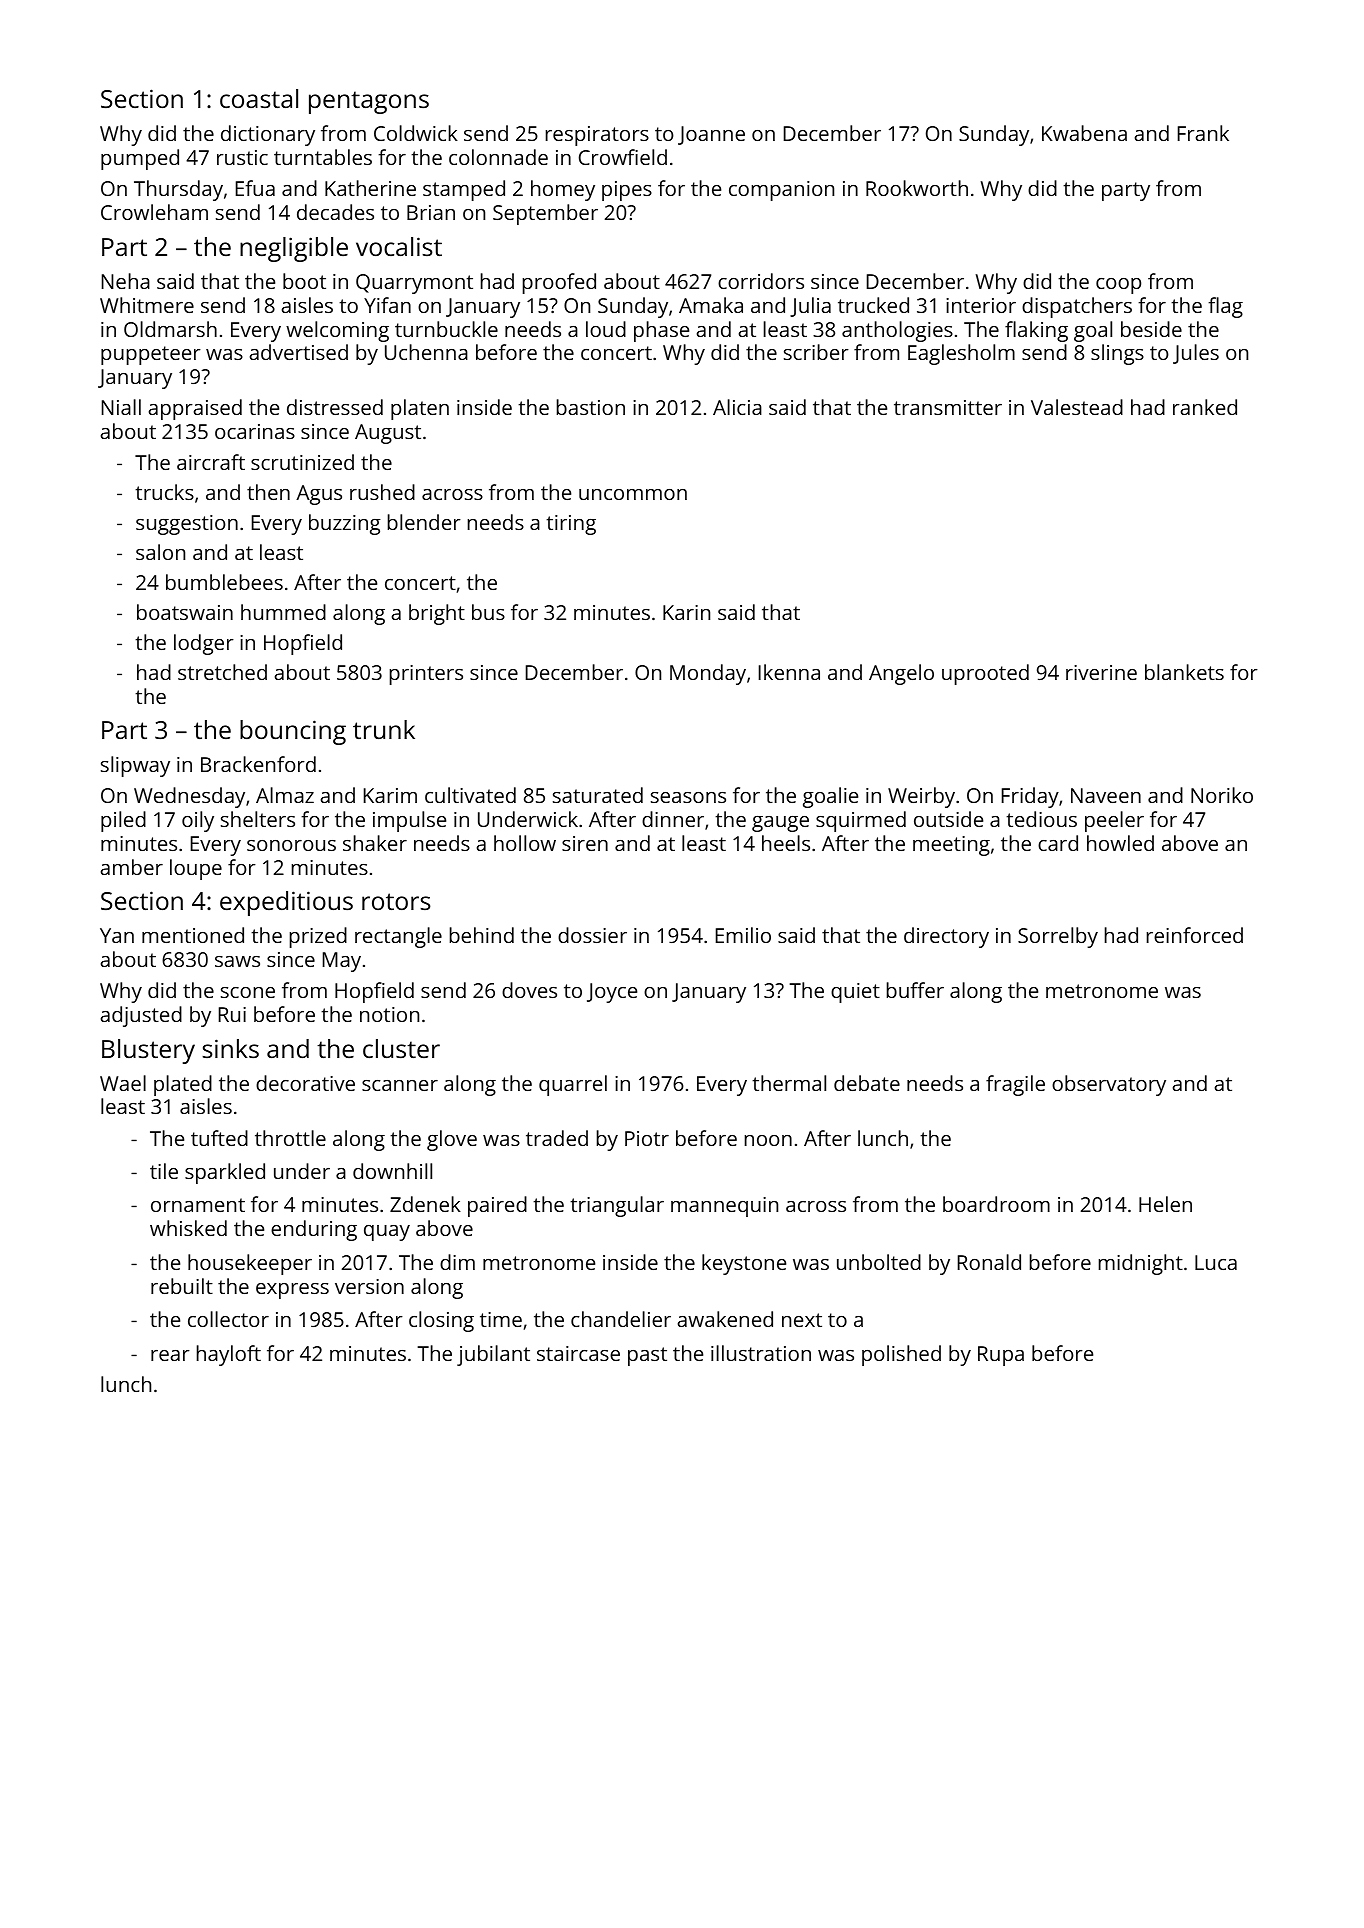  Describe the element at coordinates (948, 407) in the image. I see `transmitter` at that location.
